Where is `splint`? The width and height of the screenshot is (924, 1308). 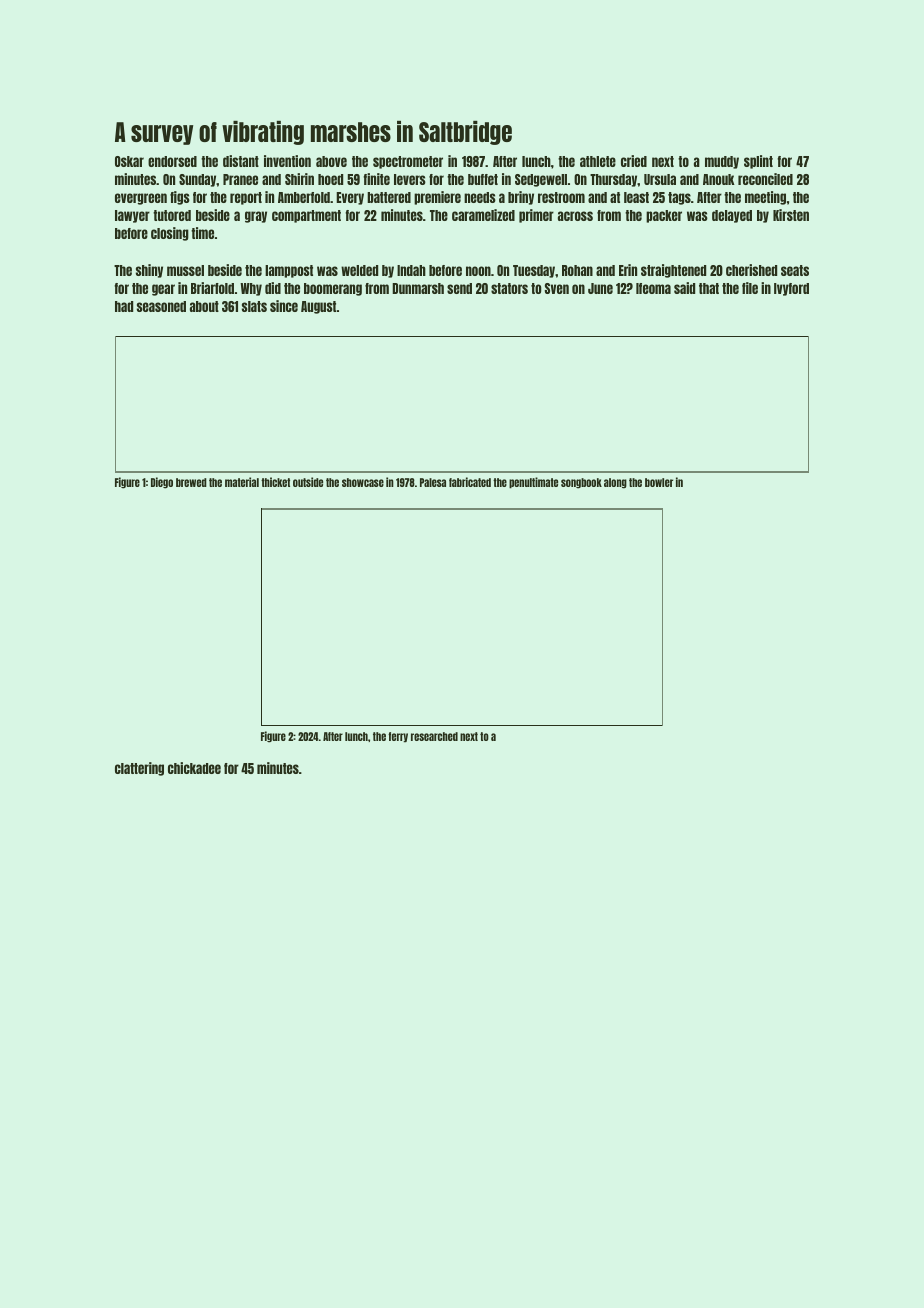
splint is located at coordinates (758, 162).
